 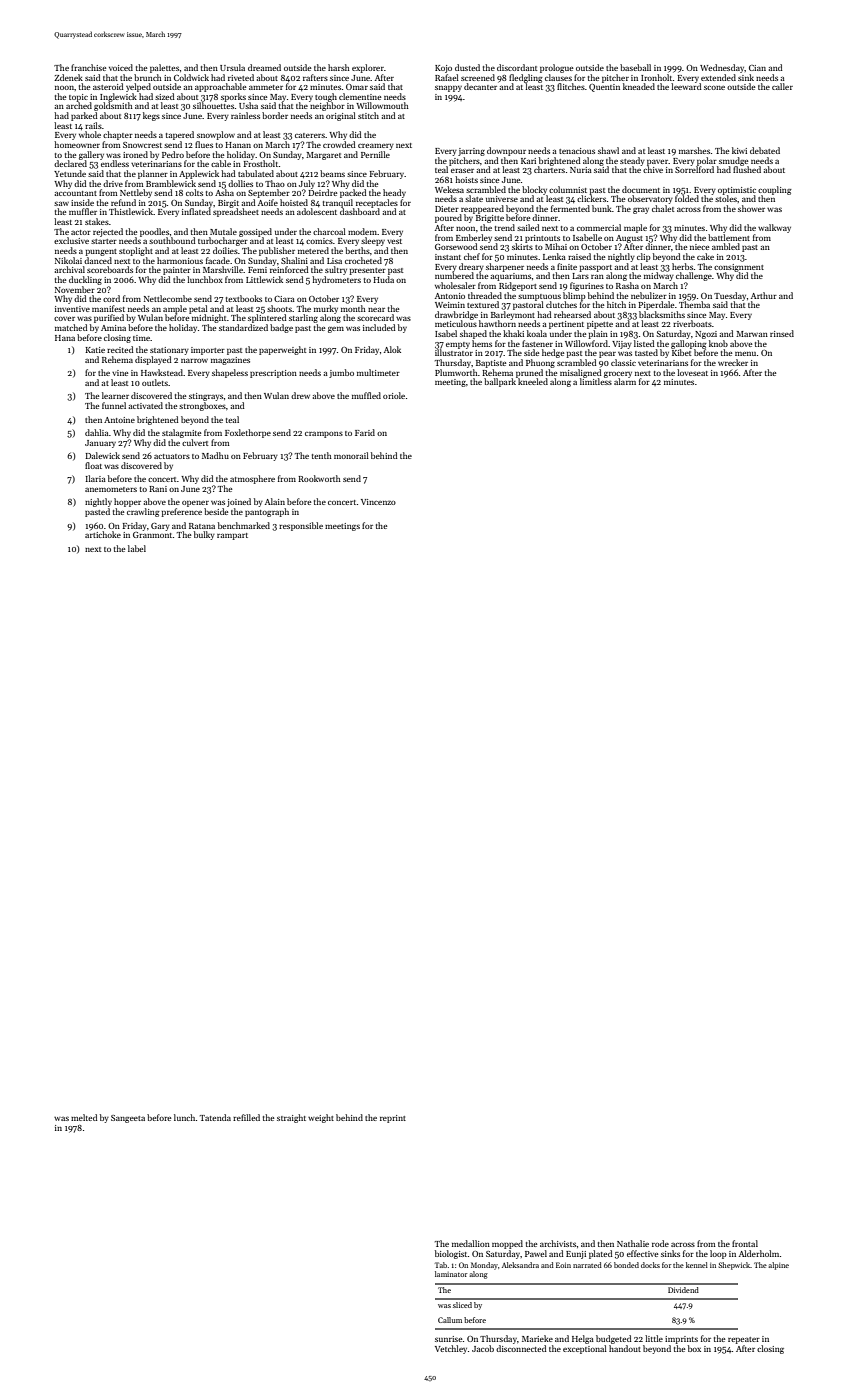 I want to click on loveseat, so click(x=692, y=372).
